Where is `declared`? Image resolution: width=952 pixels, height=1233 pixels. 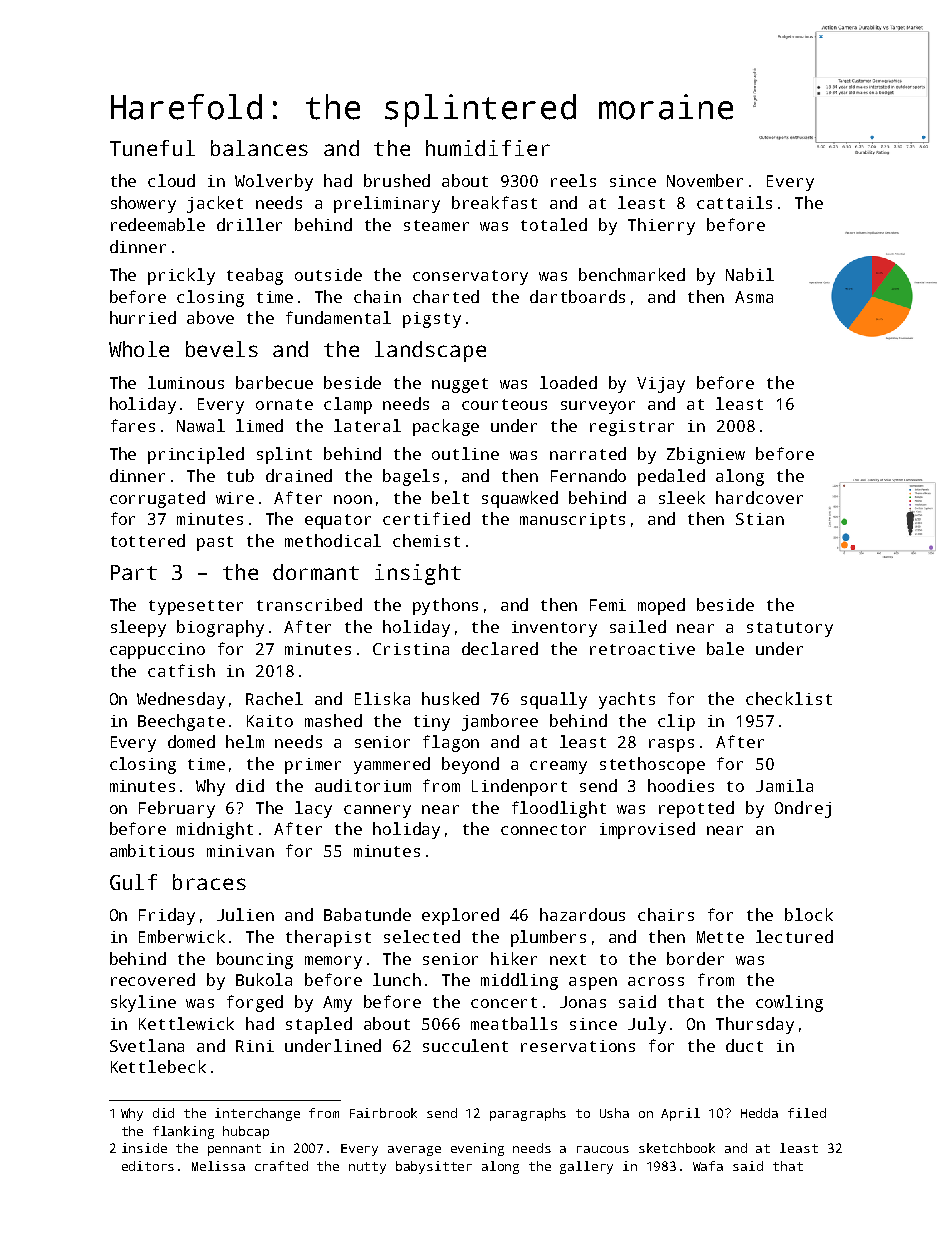 declared is located at coordinates (500, 648).
